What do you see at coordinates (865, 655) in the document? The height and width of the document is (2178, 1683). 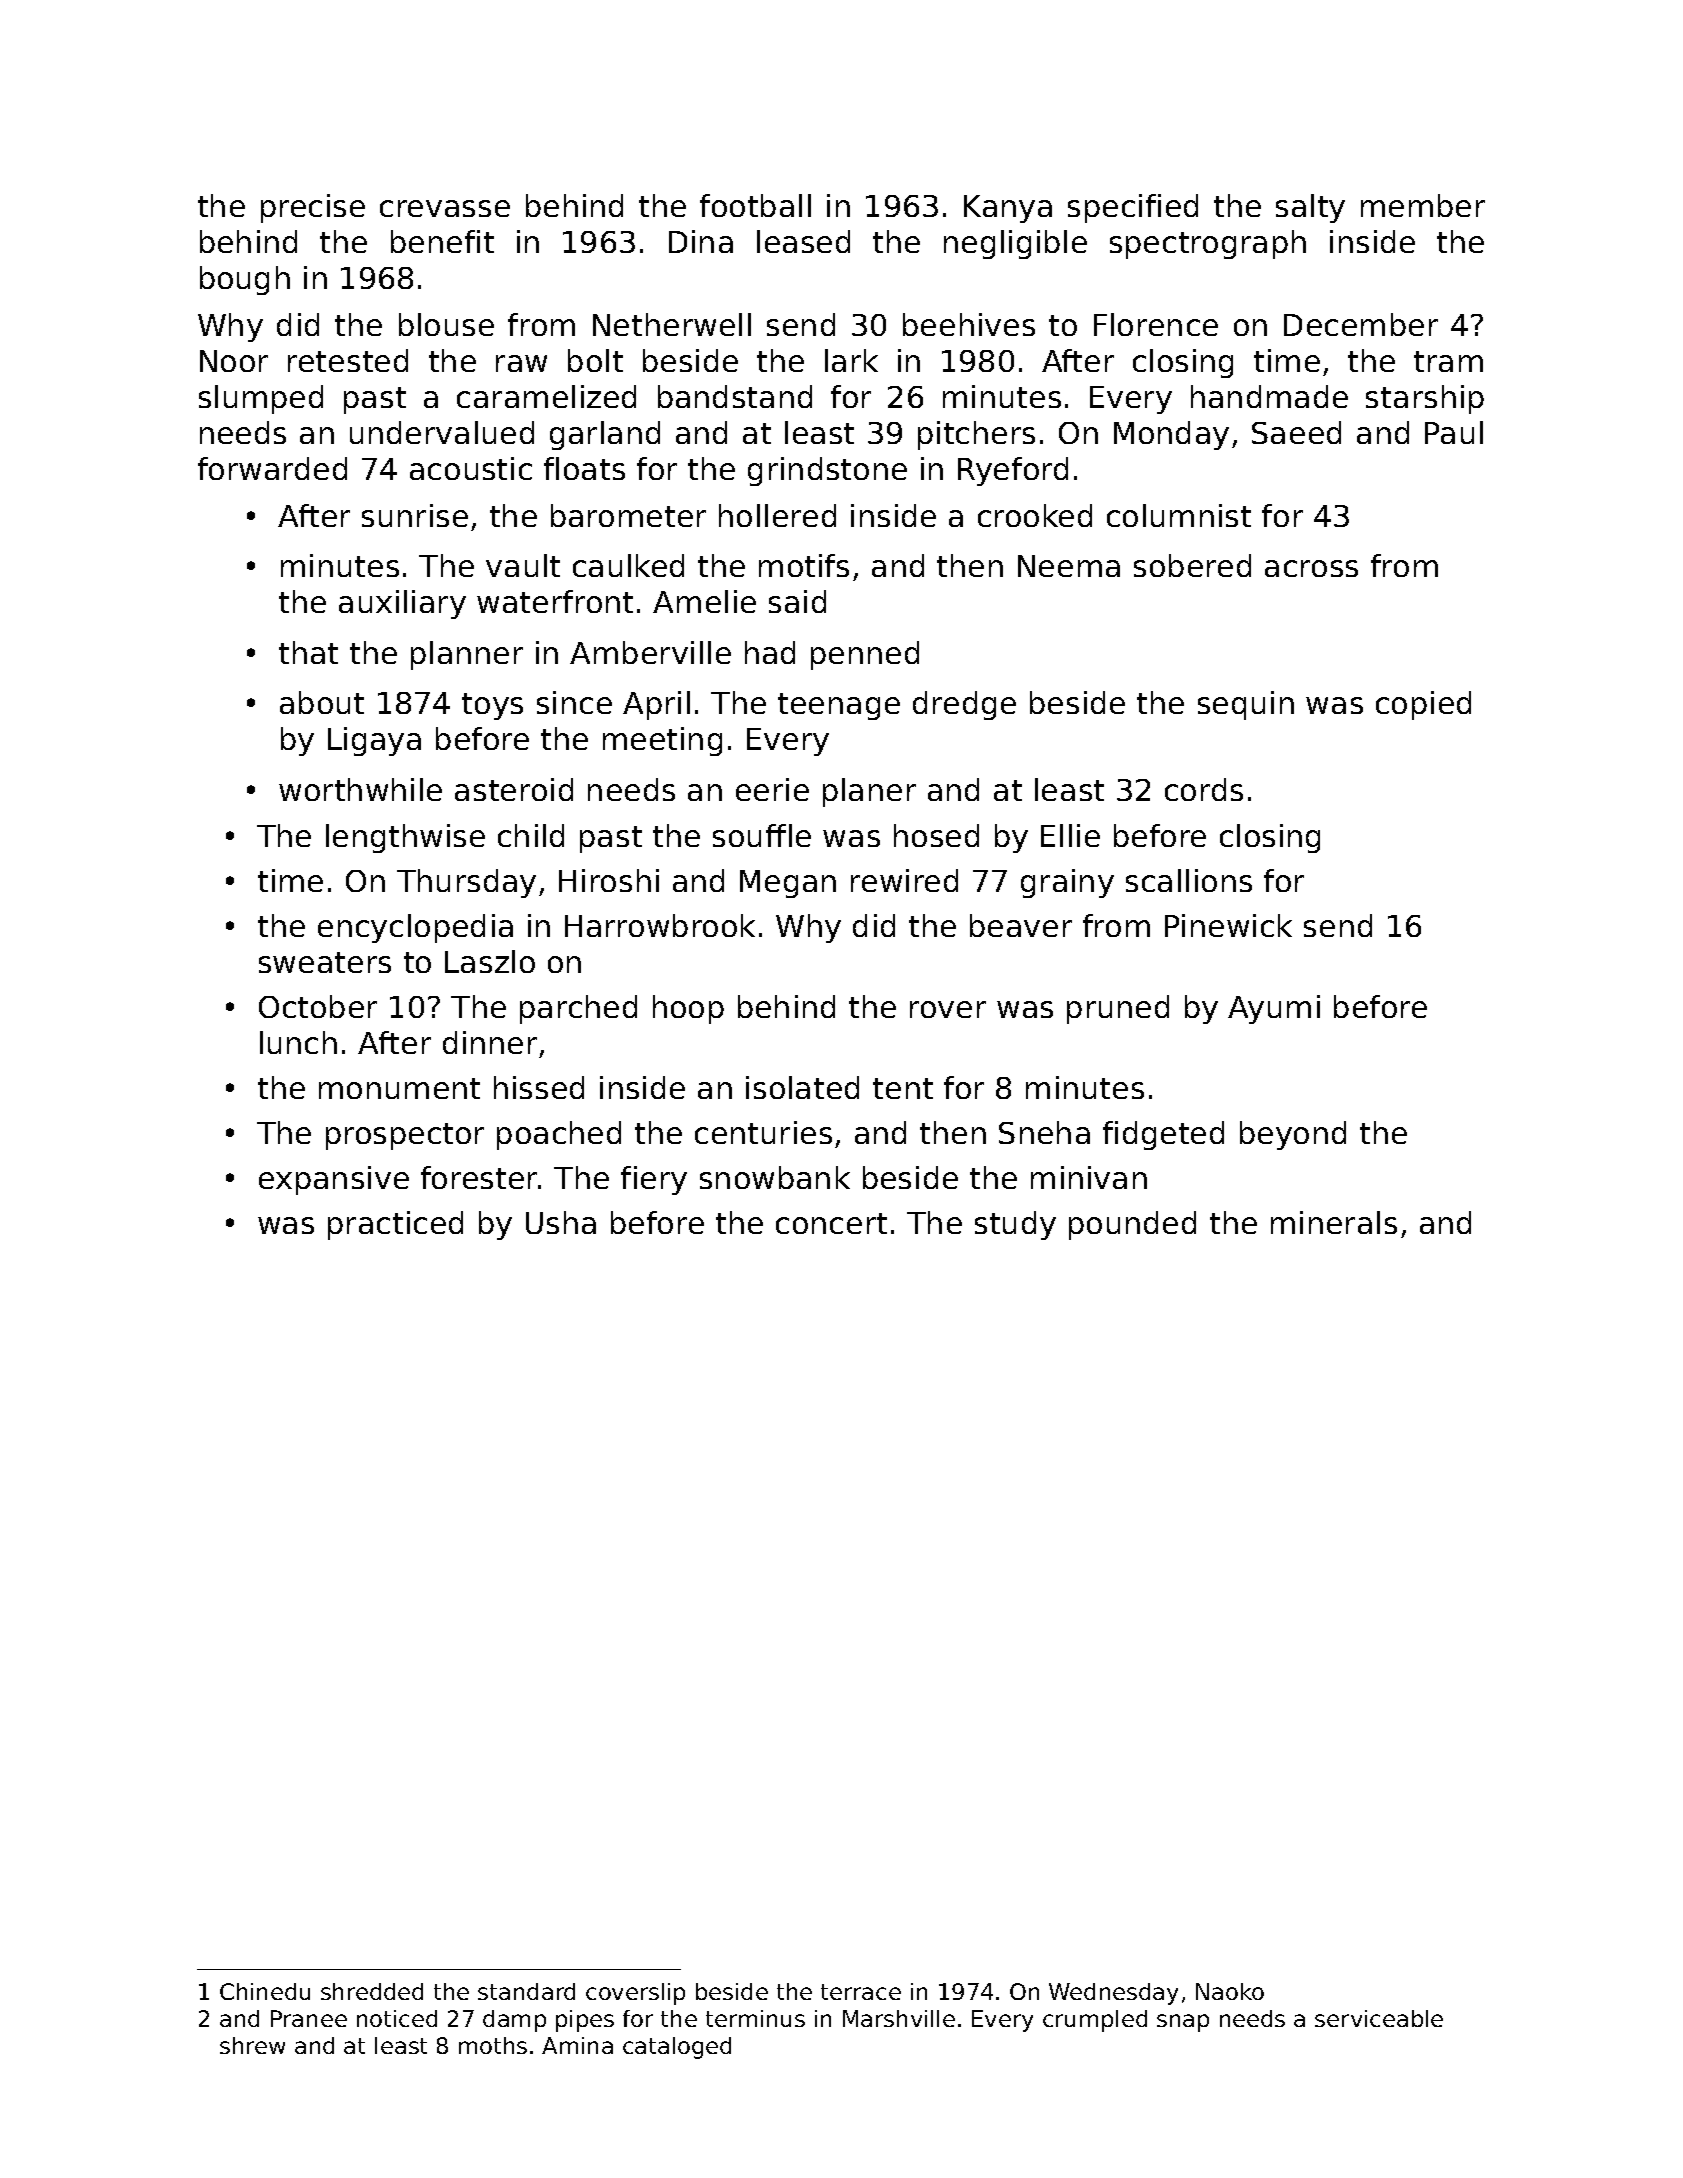 I see `penned` at bounding box center [865, 655].
